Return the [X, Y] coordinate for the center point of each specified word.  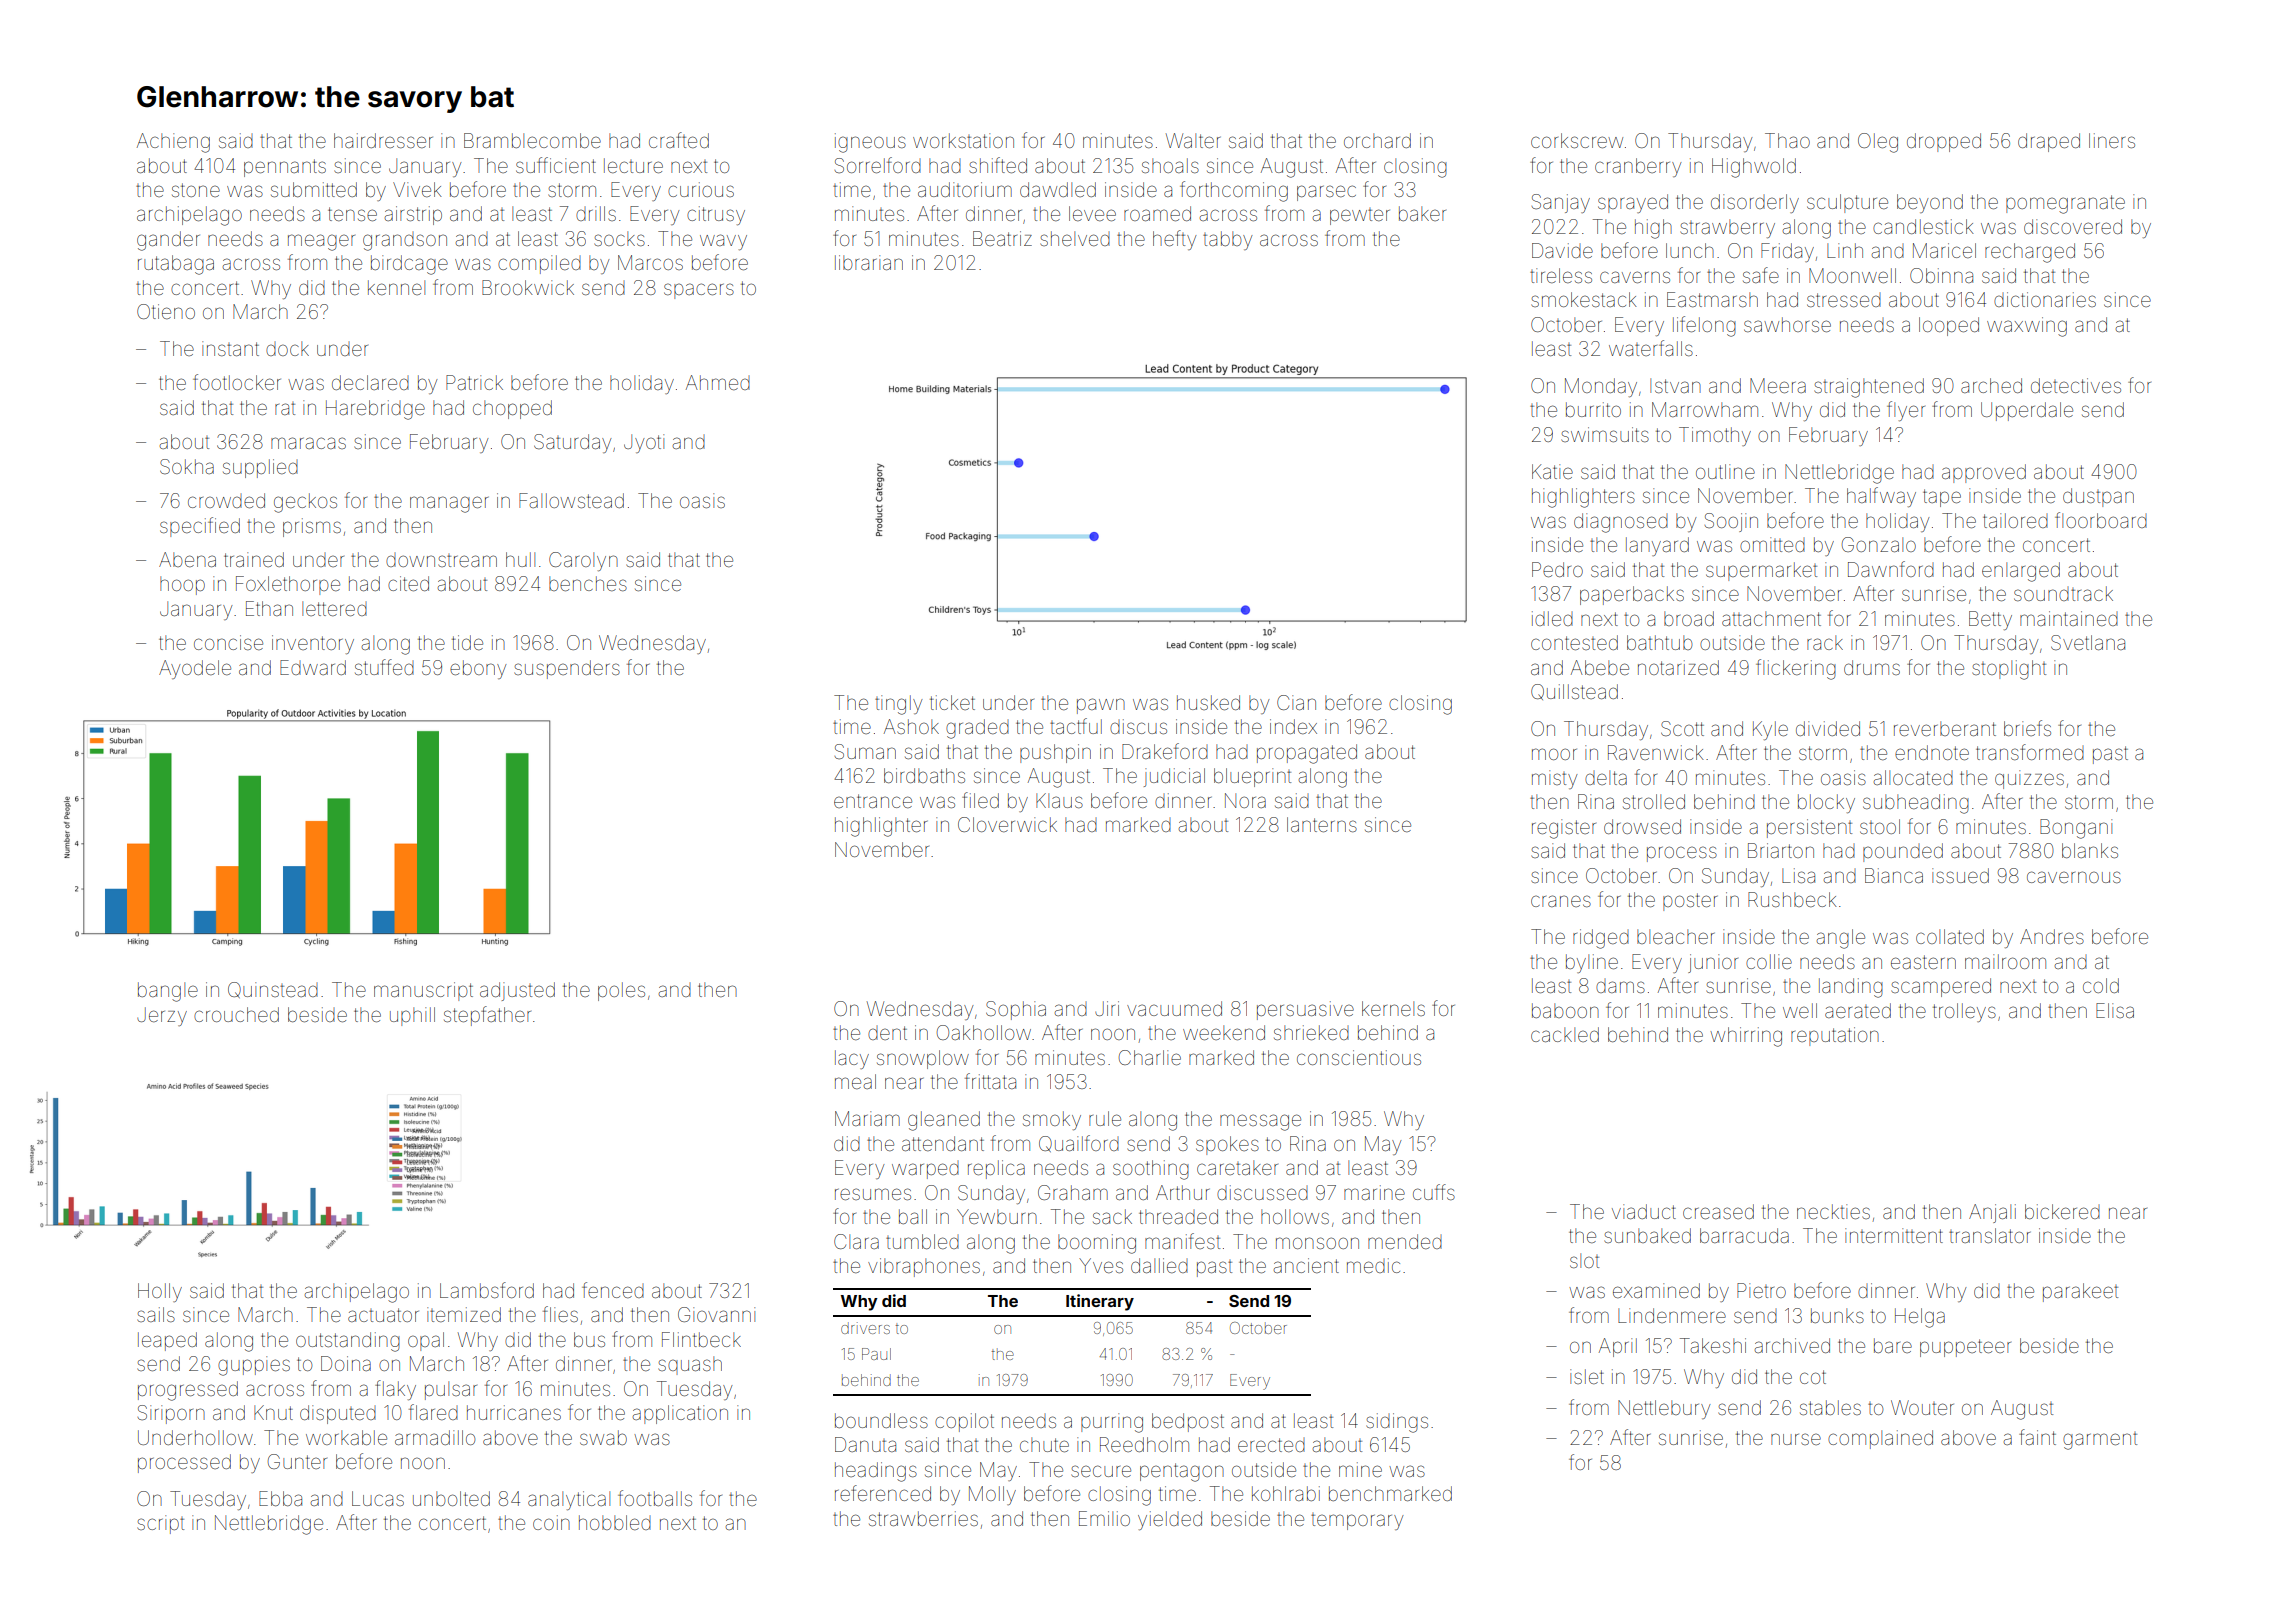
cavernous [2074, 877]
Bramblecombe [532, 140]
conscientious [1359, 1057]
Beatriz [1002, 238]
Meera [1778, 385]
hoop [182, 585]
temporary [1357, 1521]
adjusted [517, 991]
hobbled [615, 1522]
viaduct [1644, 1211]
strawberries [923, 1518]
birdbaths [924, 775]
